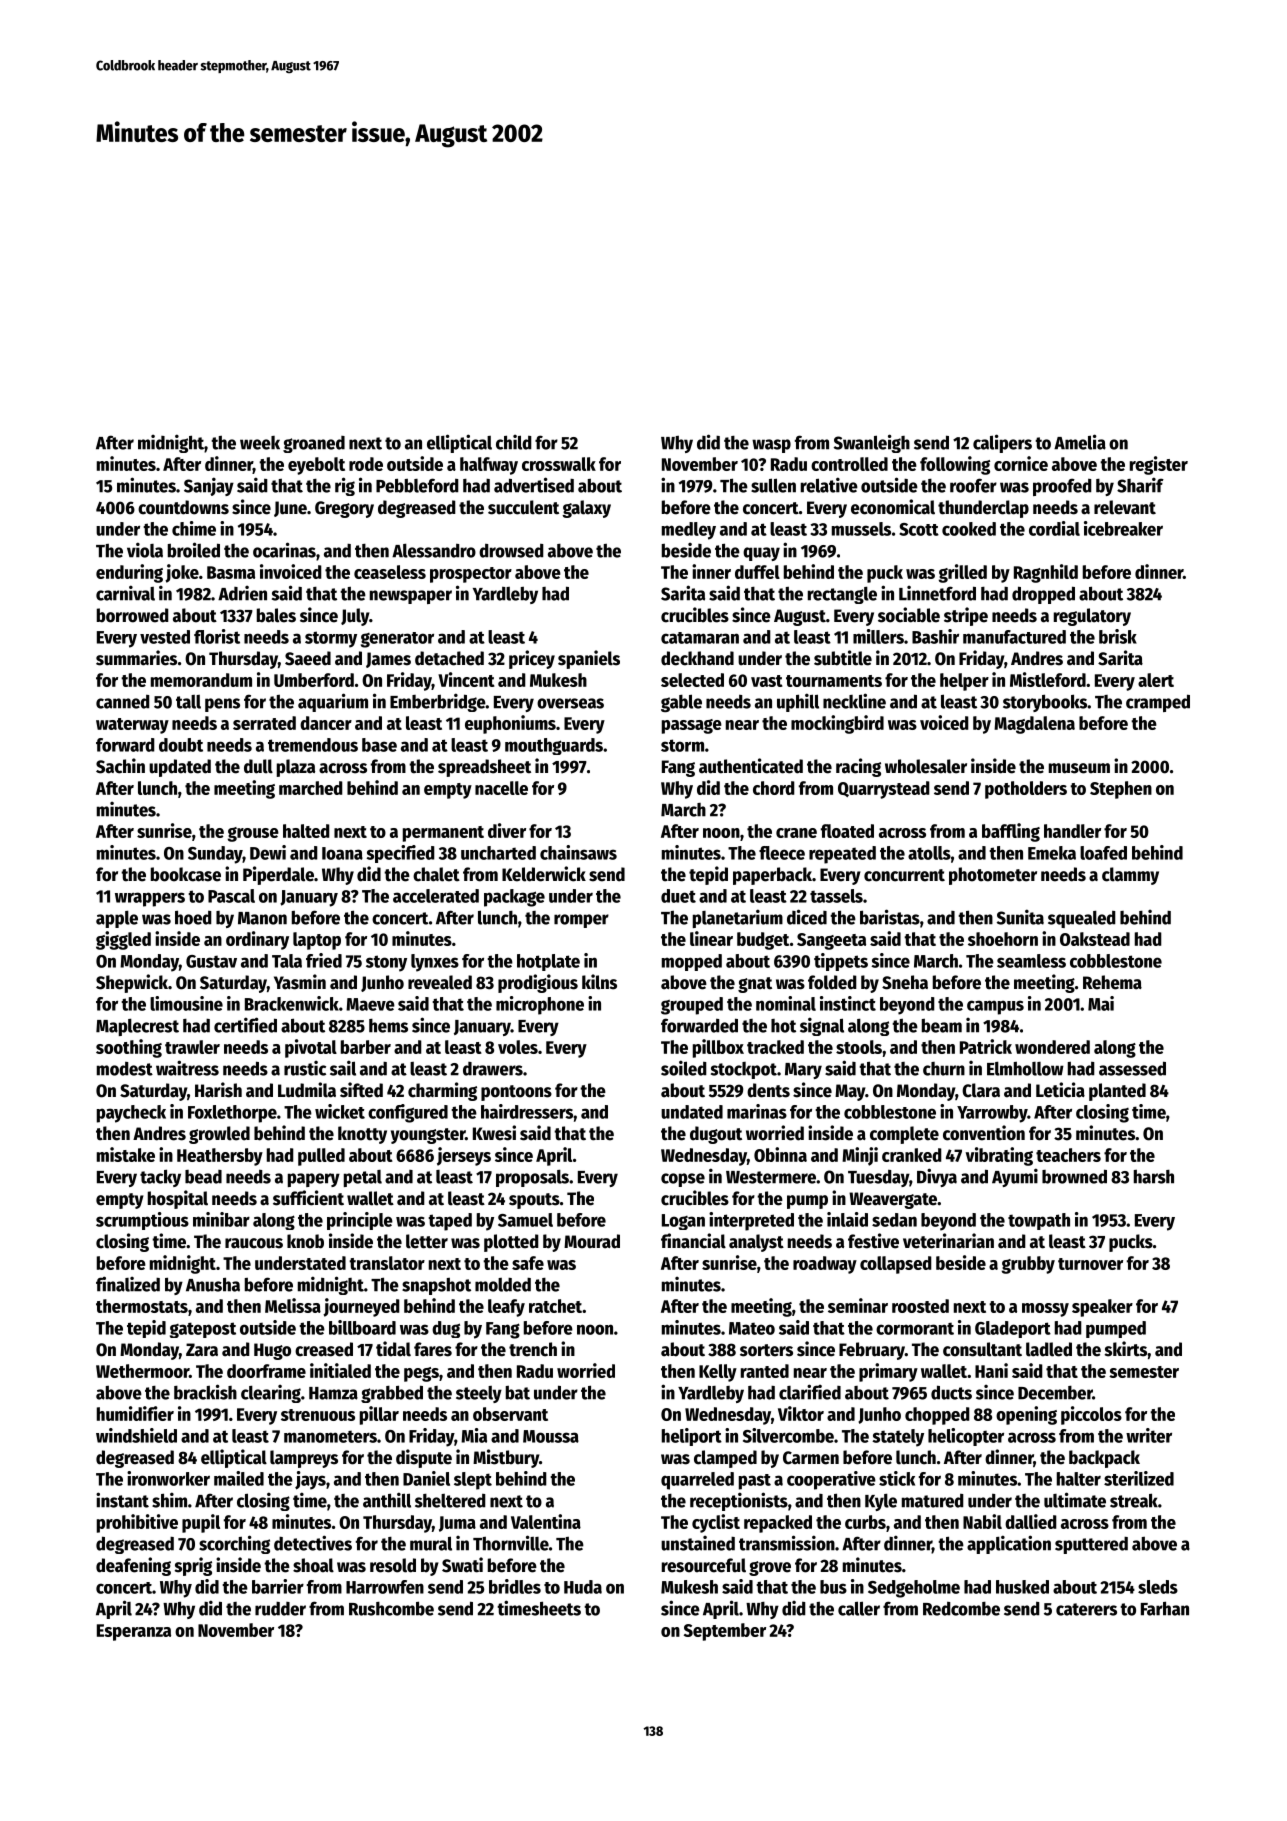 This screenshot has height=1821, width=1287. What do you see at coordinates (981, 1090) in the screenshot?
I see `Clara` at bounding box center [981, 1090].
